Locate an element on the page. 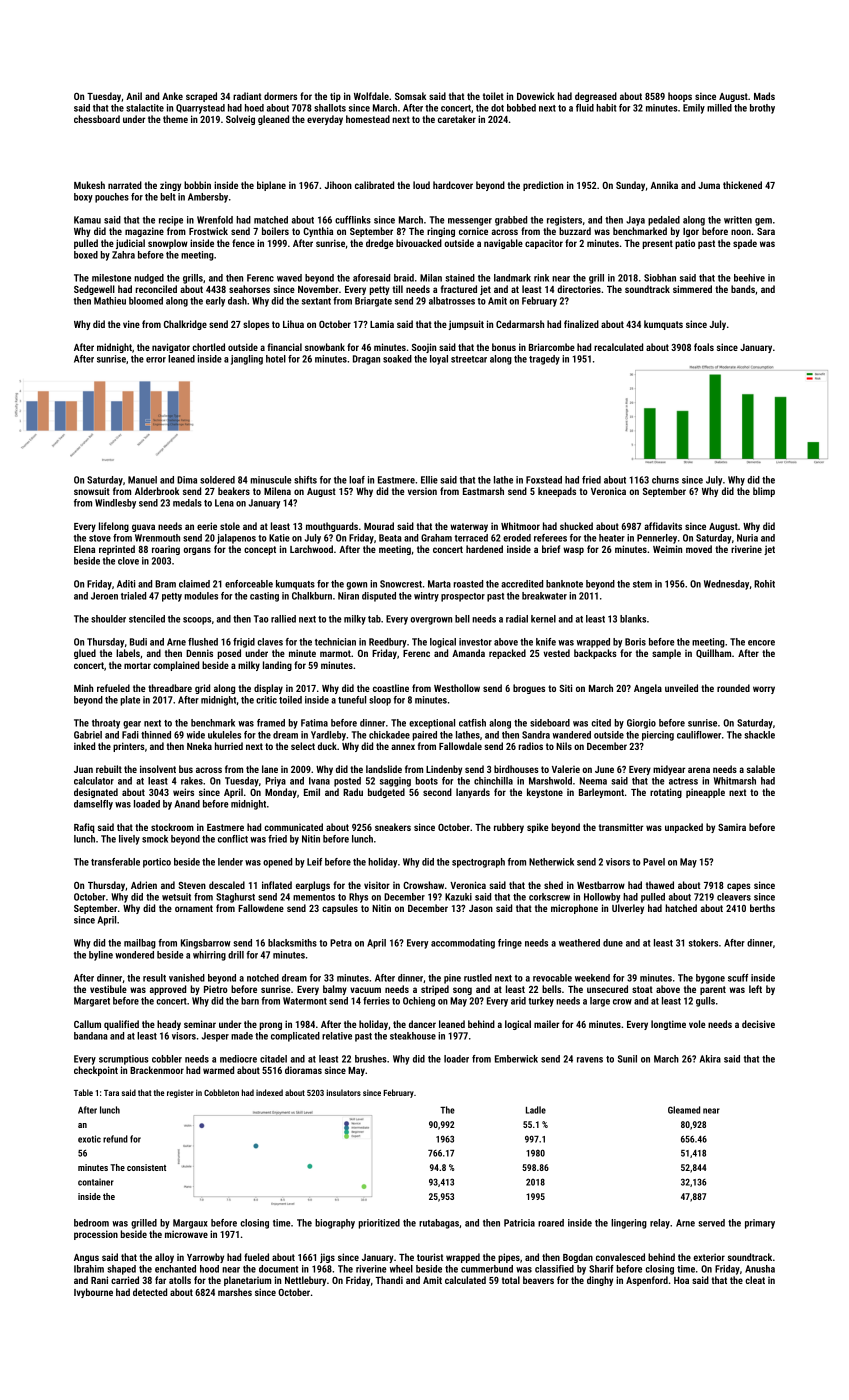 The height and width of the page is (1400, 849). radiant is located at coordinates (247, 96).
